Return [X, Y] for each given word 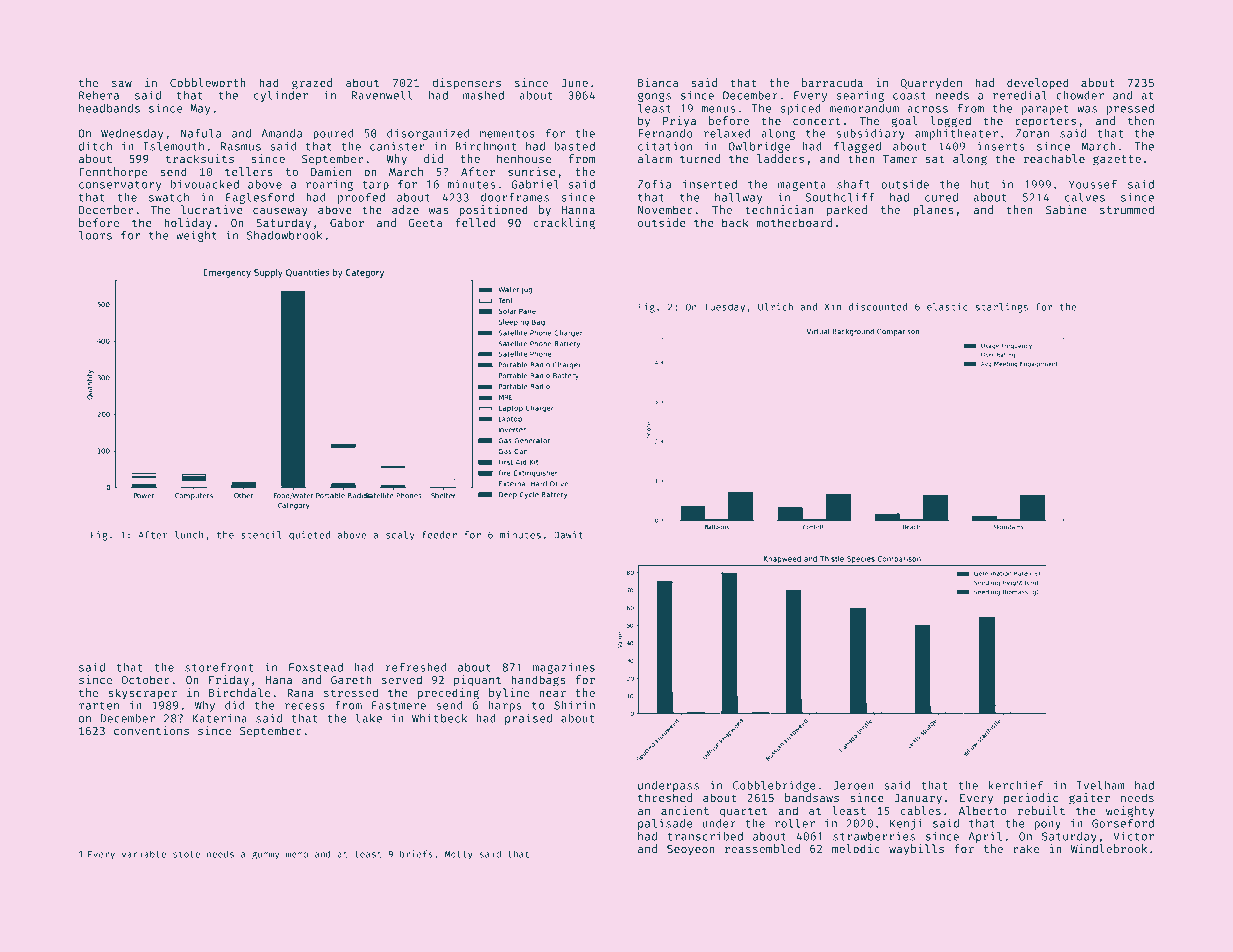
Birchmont [485, 146]
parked [847, 211]
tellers [248, 171]
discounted [878, 307]
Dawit [568, 535]
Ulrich [775, 307]
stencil [261, 535]
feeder [439, 535]
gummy [265, 856]
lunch [189, 535]
